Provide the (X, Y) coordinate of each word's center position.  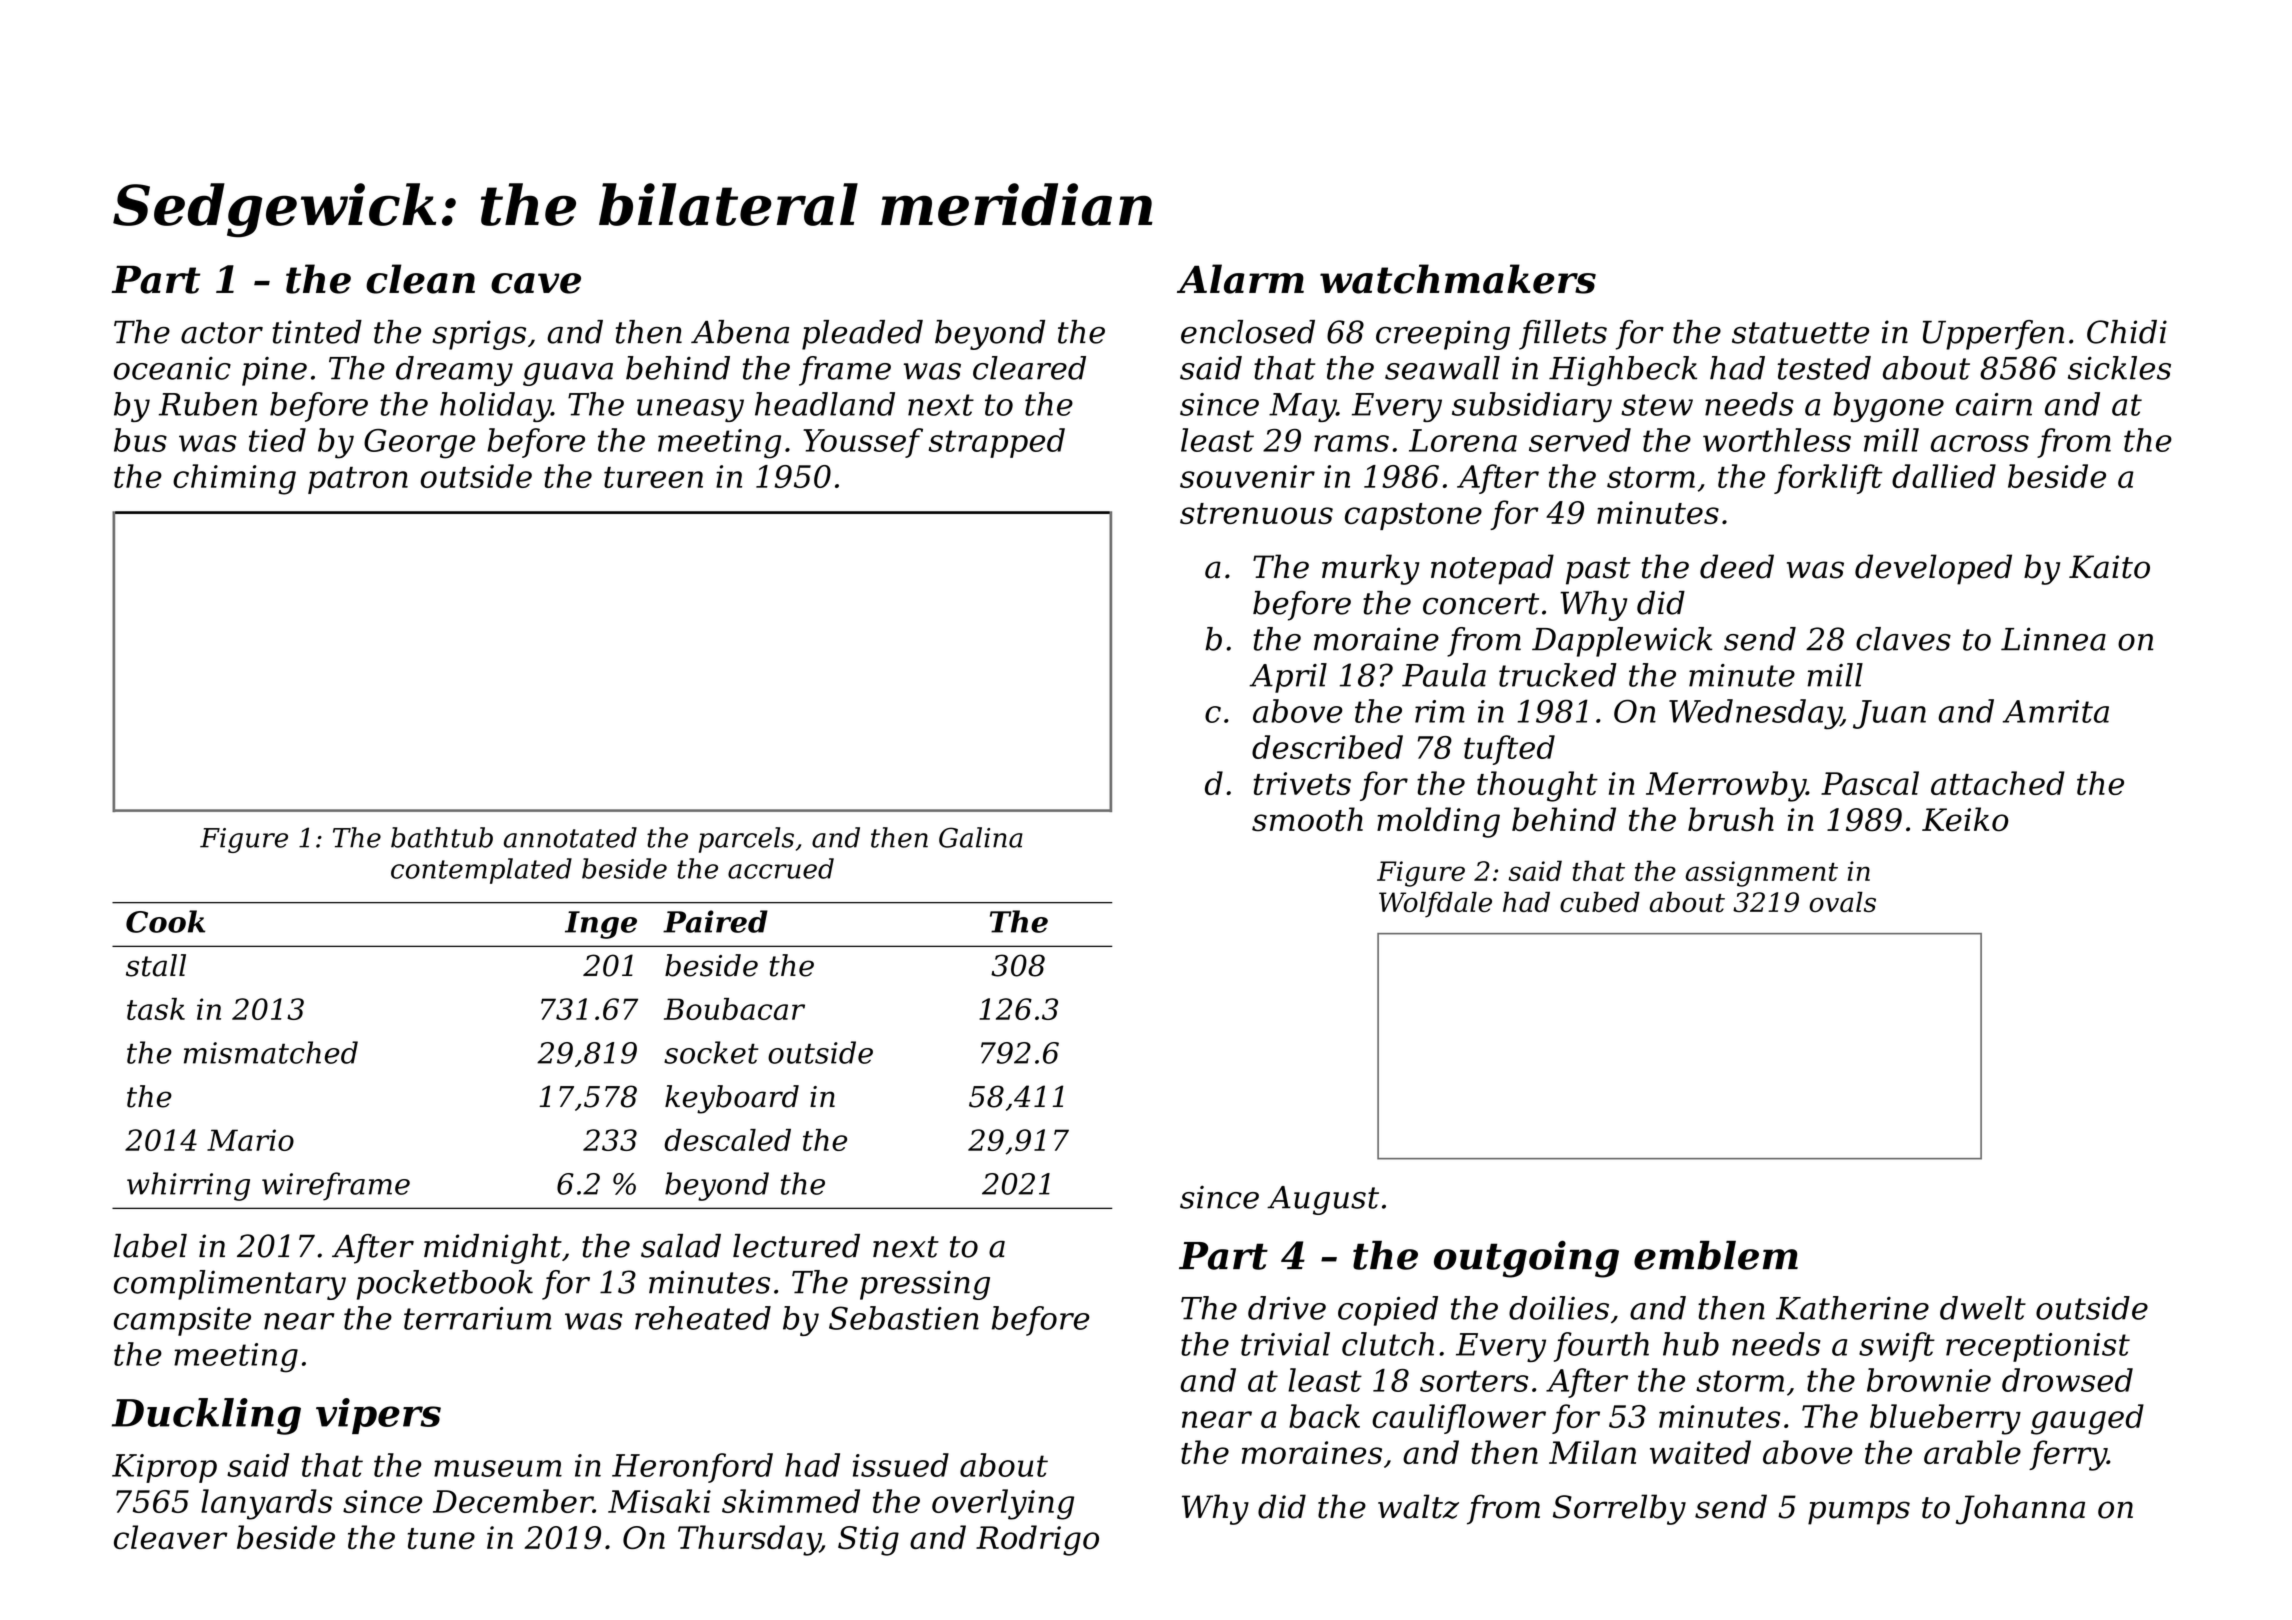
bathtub (442, 837)
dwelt (1983, 1308)
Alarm (1240, 279)
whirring (188, 1186)
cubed (1600, 902)
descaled (727, 1140)
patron (358, 480)
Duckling (206, 1416)
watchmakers (1458, 279)
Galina (981, 837)
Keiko (1965, 819)
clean (420, 279)
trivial (1285, 1344)
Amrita (2056, 711)
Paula (1444, 675)
